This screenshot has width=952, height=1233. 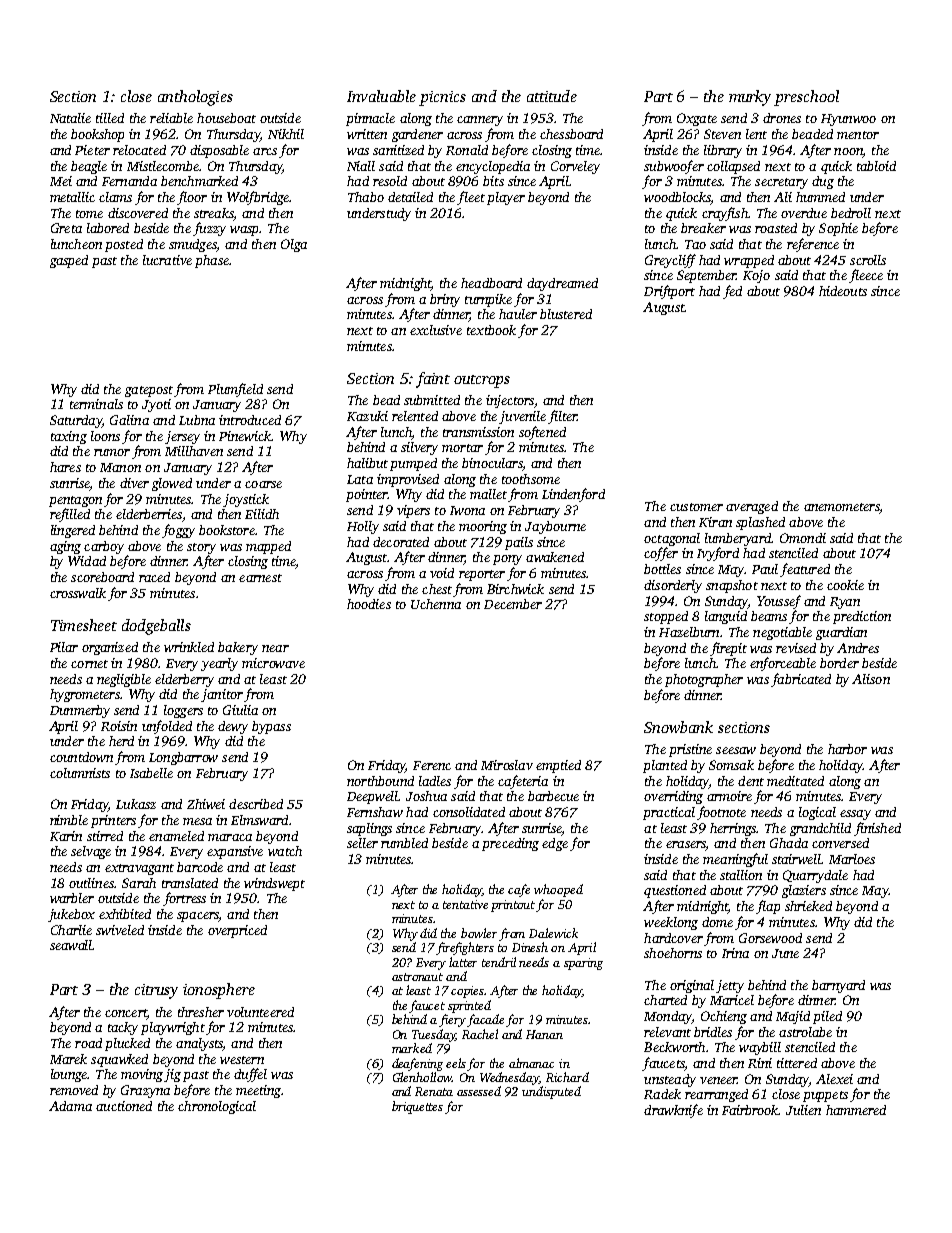 I want to click on fed, so click(x=732, y=292).
